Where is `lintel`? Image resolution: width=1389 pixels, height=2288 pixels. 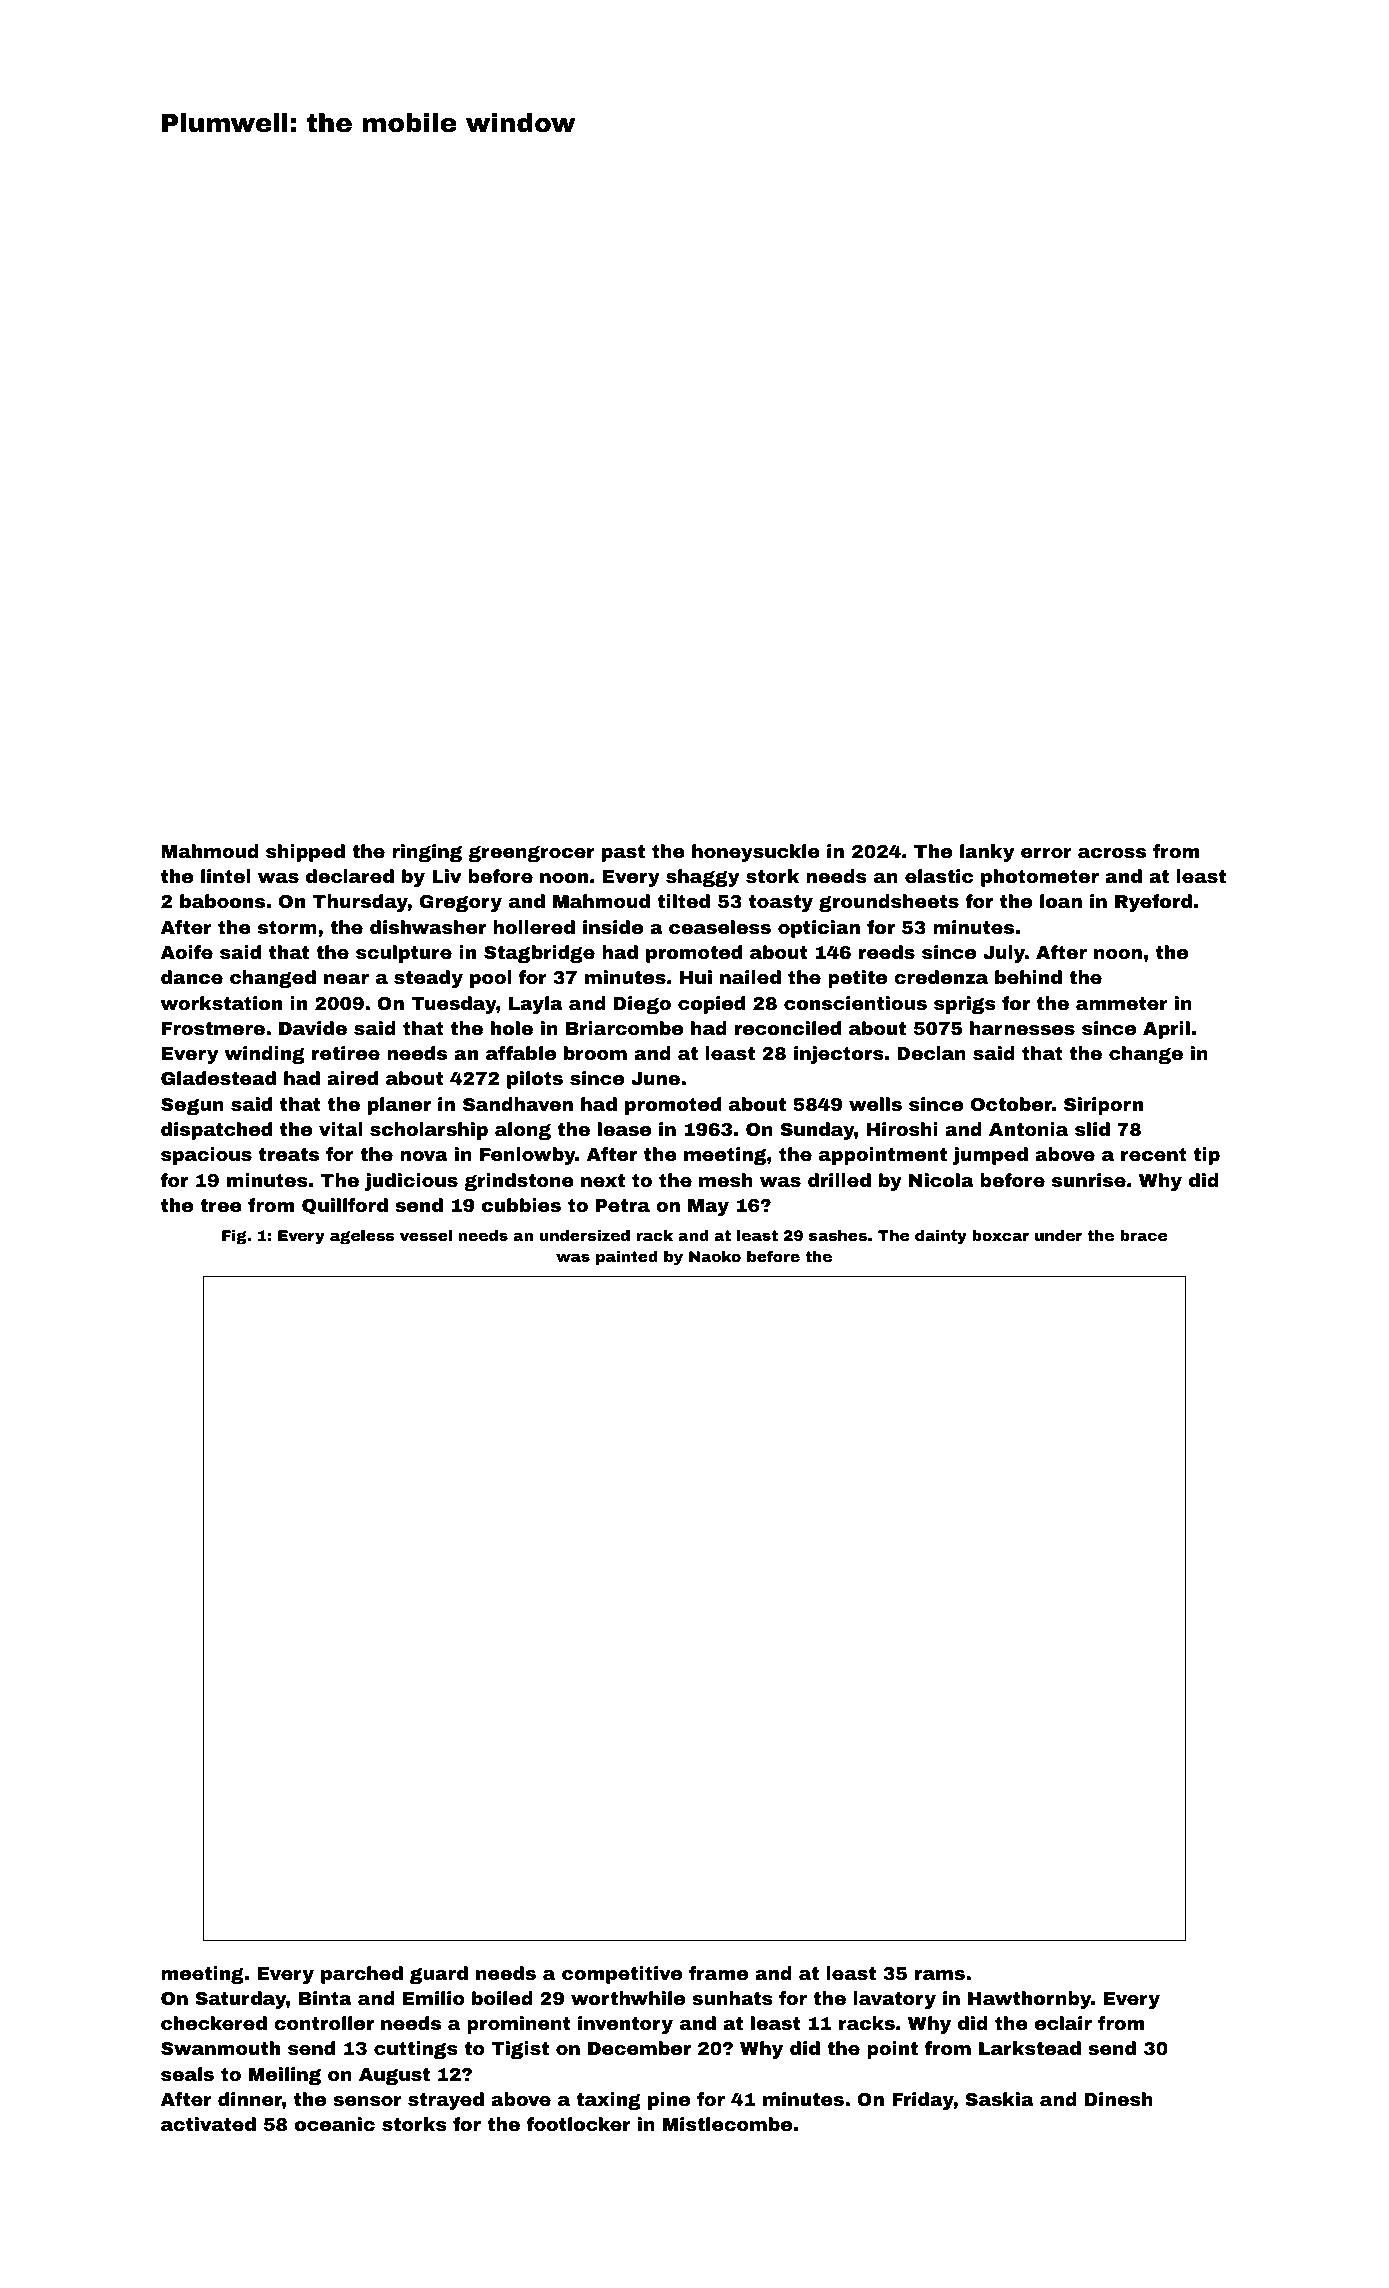
lintel is located at coordinates (226, 876).
